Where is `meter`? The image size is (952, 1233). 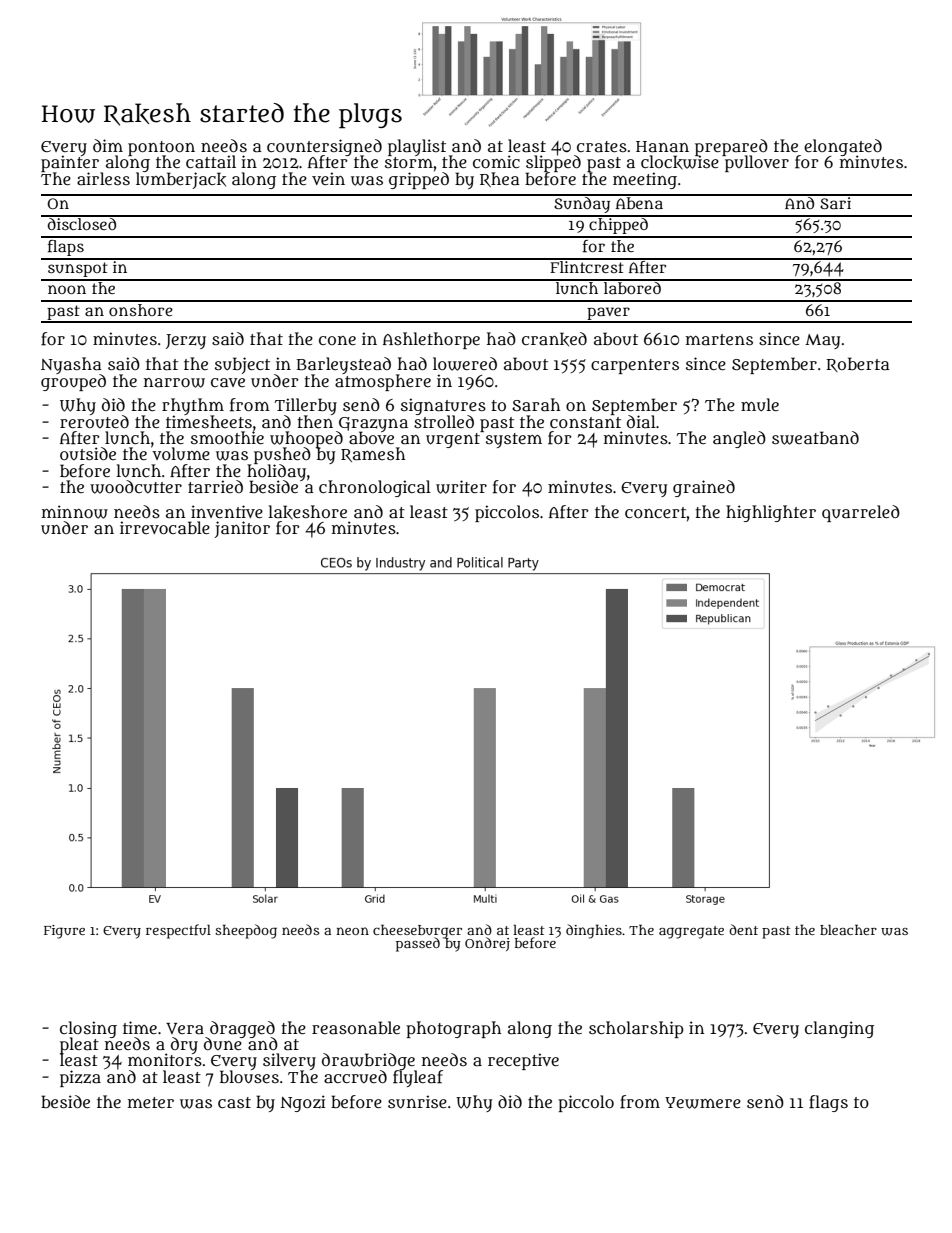 meter is located at coordinates (151, 1102).
